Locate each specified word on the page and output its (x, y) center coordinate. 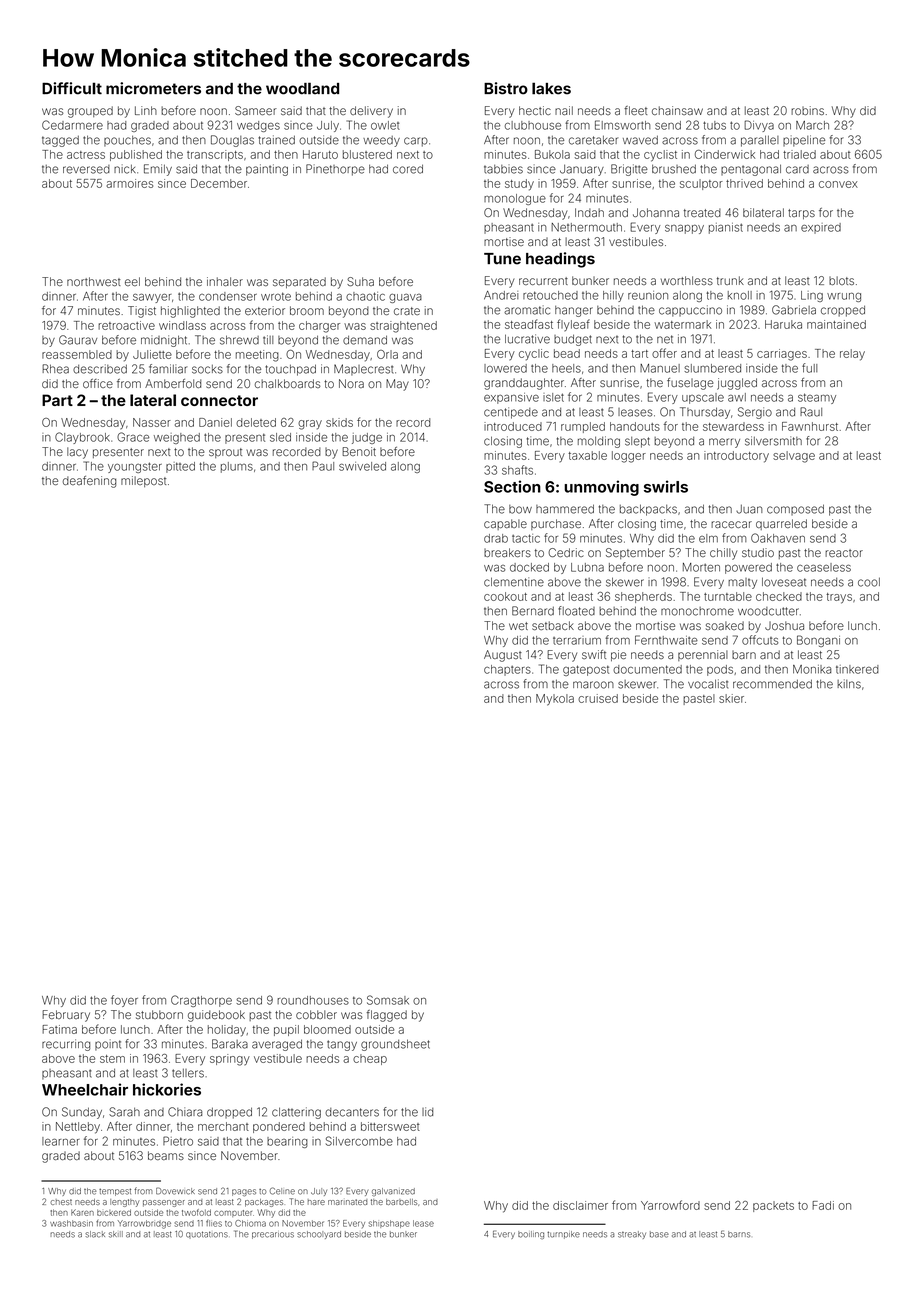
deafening (89, 482)
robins (807, 110)
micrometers (153, 88)
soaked (725, 625)
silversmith (773, 441)
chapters (507, 670)
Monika (812, 669)
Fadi (823, 1205)
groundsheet (395, 1045)
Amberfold (173, 383)
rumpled (583, 427)
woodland (302, 88)
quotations (207, 1235)
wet (518, 626)
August (503, 656)
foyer (124, 1001)
